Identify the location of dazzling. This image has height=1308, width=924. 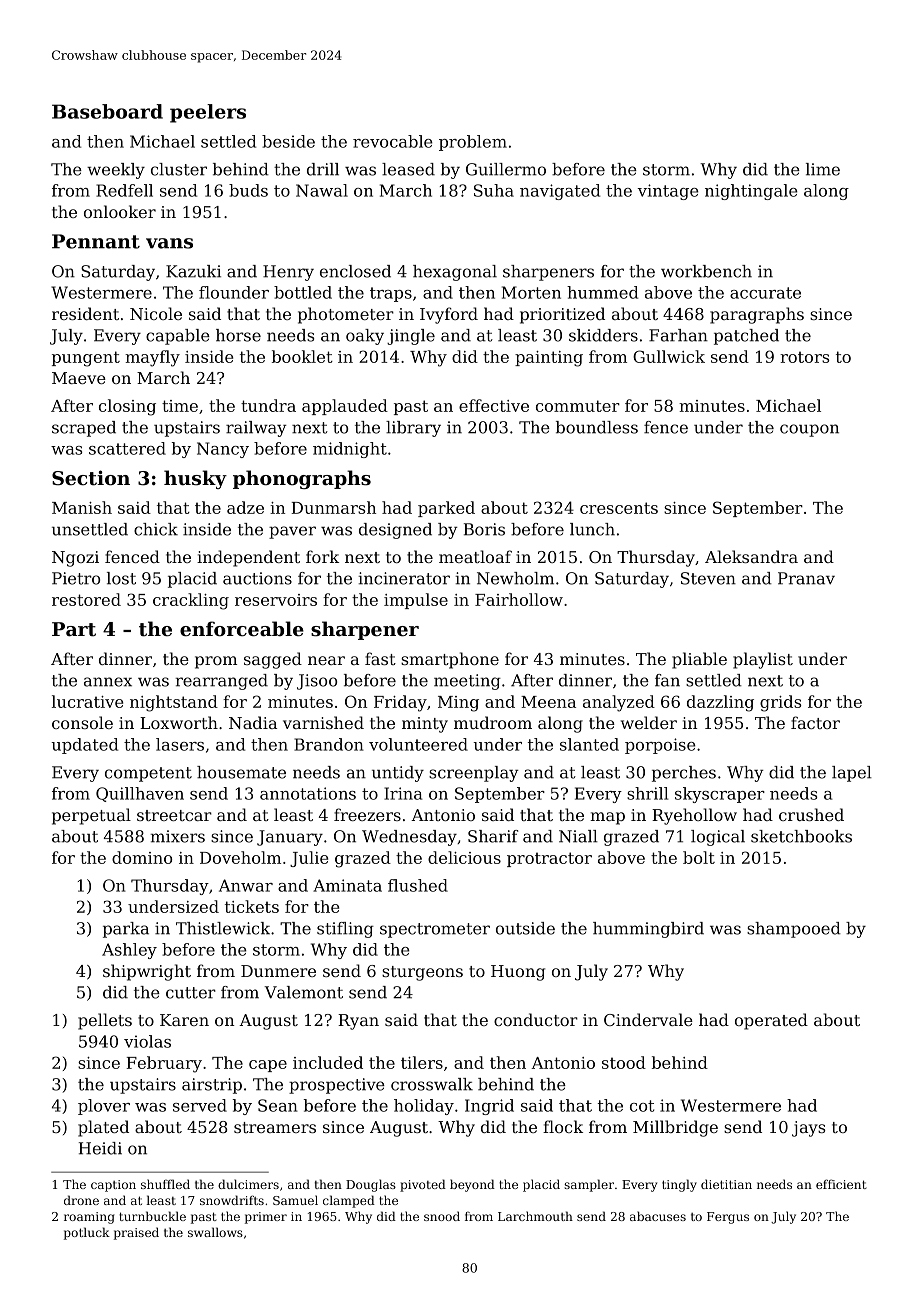
(720, 703).
